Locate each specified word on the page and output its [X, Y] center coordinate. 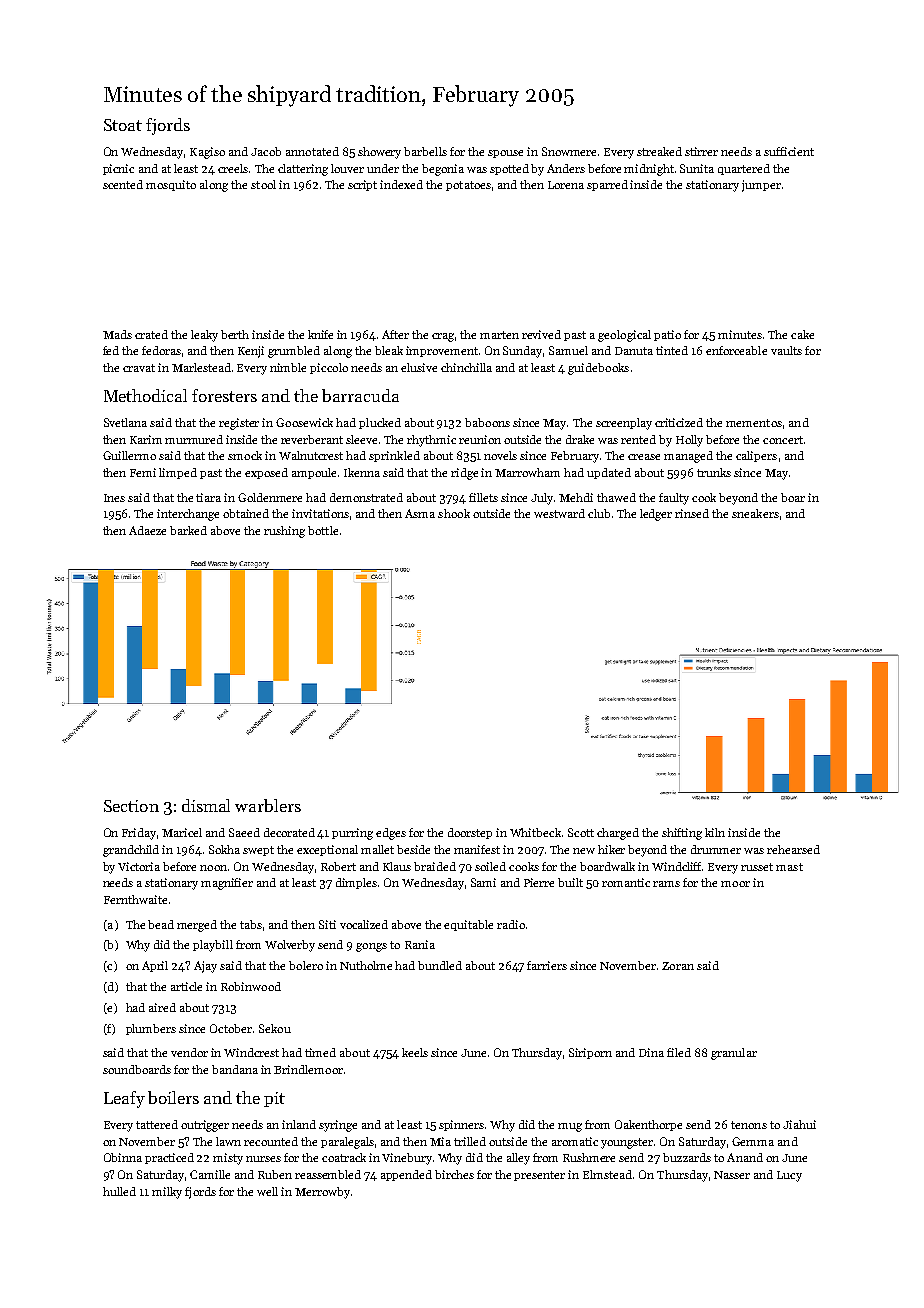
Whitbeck [535, 832]
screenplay [624, 424]
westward [559, 513]
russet [757, 867]
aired [162, 1007]
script [362, 185]
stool [263, 184]
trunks [714, 472]
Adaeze [147, 530]
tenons [749, 1125]
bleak [389, 350]
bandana [235, 1069]
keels [415, 1052]
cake [802, 334]
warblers [268, 805]
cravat [139, 368]
